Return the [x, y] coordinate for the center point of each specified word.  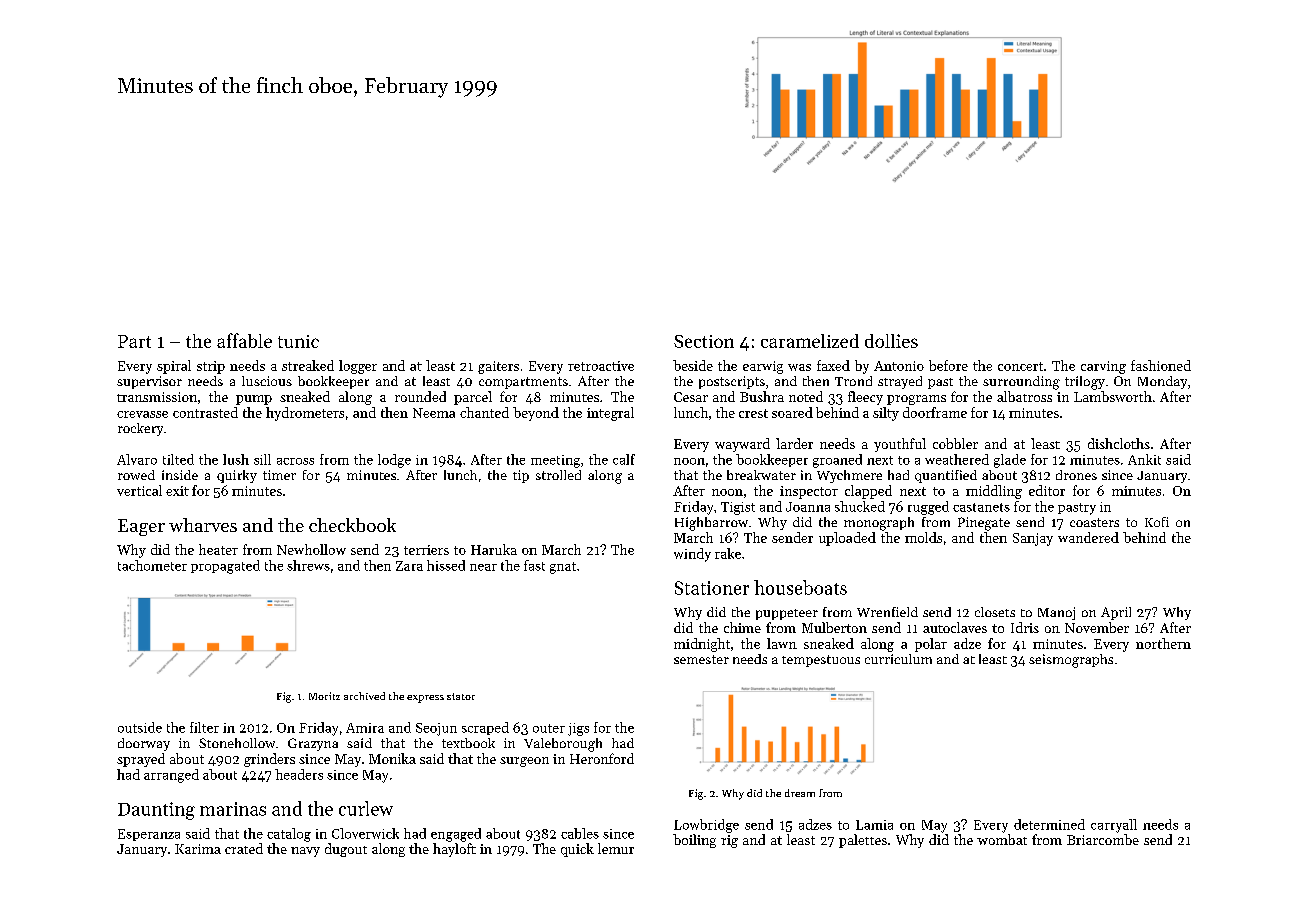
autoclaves [955, 627]
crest [753, 413]
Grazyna [313, 744]
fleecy [865, 398]
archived [364, 696]
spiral [174, 367]
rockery [140, 429]
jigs [578, 729]
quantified [946, 476]
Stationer [712, 588]
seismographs [1071, 661]
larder [794, 443]
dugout [346, 850]
